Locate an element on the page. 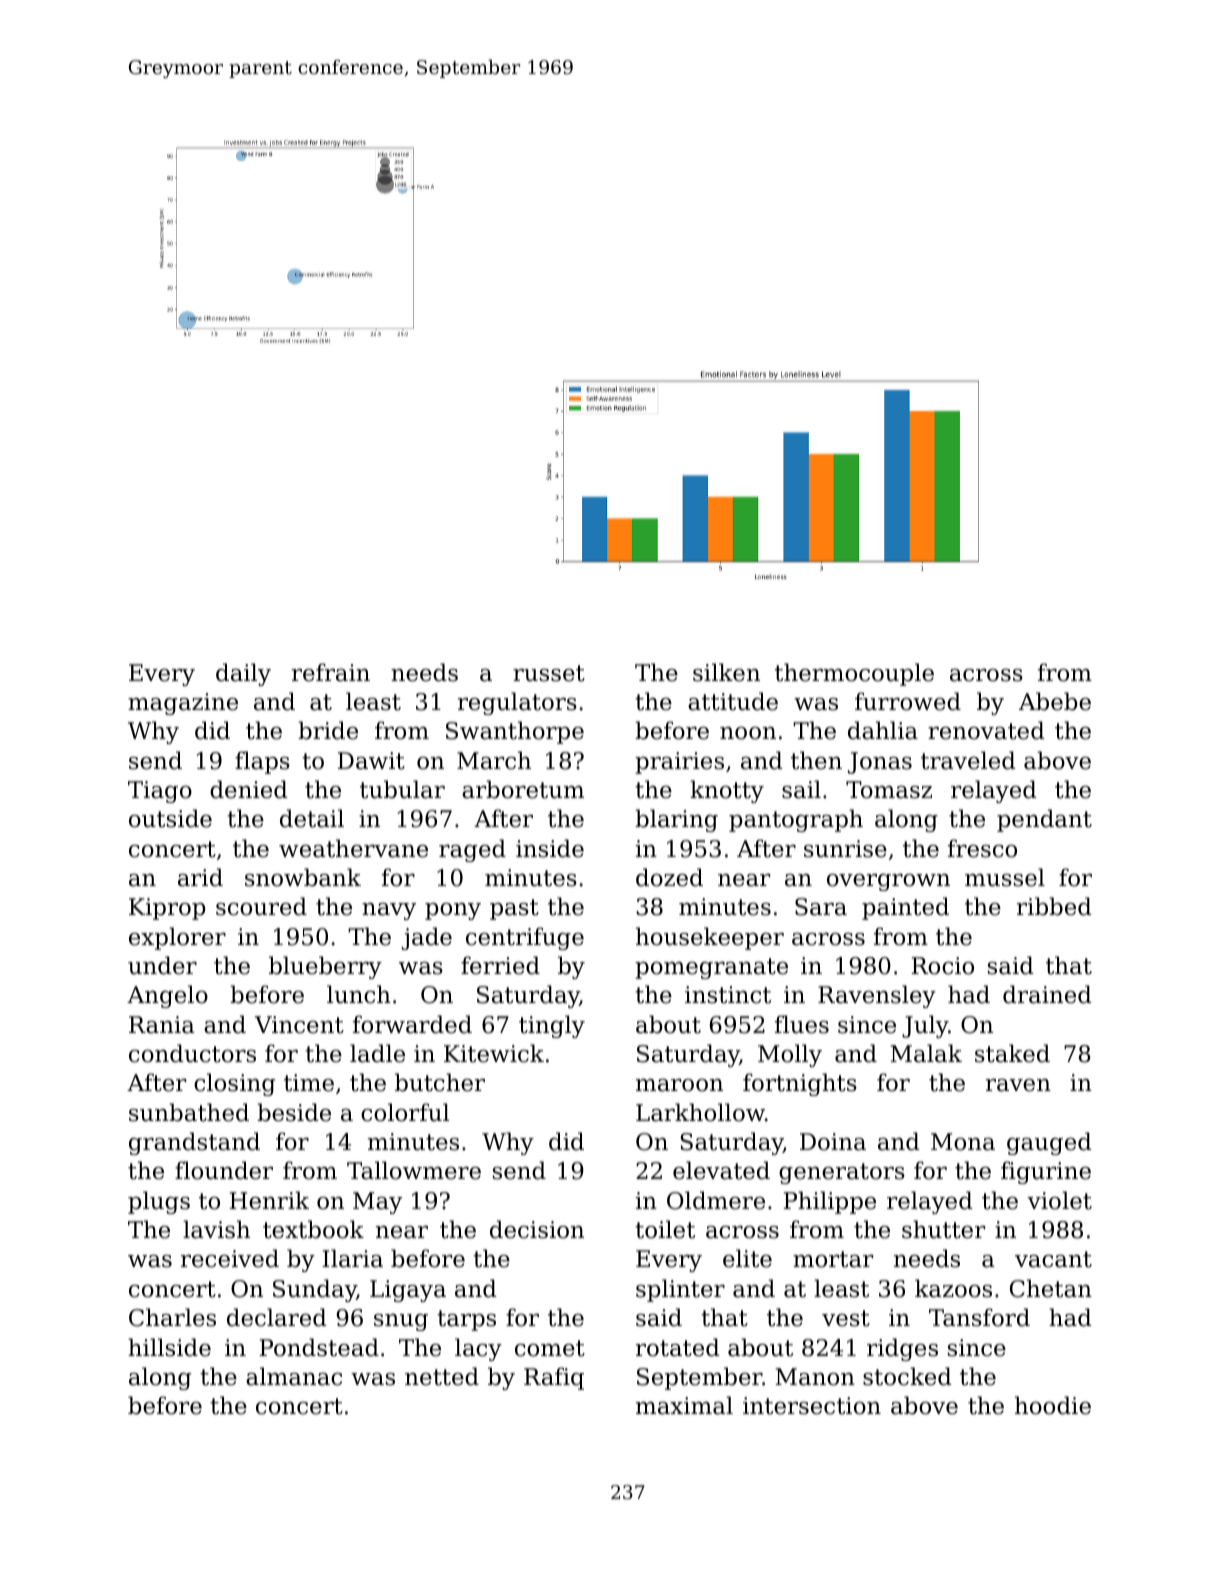 This page has width=1220, height=1579. flues is located at coordinates (802, 1024).
